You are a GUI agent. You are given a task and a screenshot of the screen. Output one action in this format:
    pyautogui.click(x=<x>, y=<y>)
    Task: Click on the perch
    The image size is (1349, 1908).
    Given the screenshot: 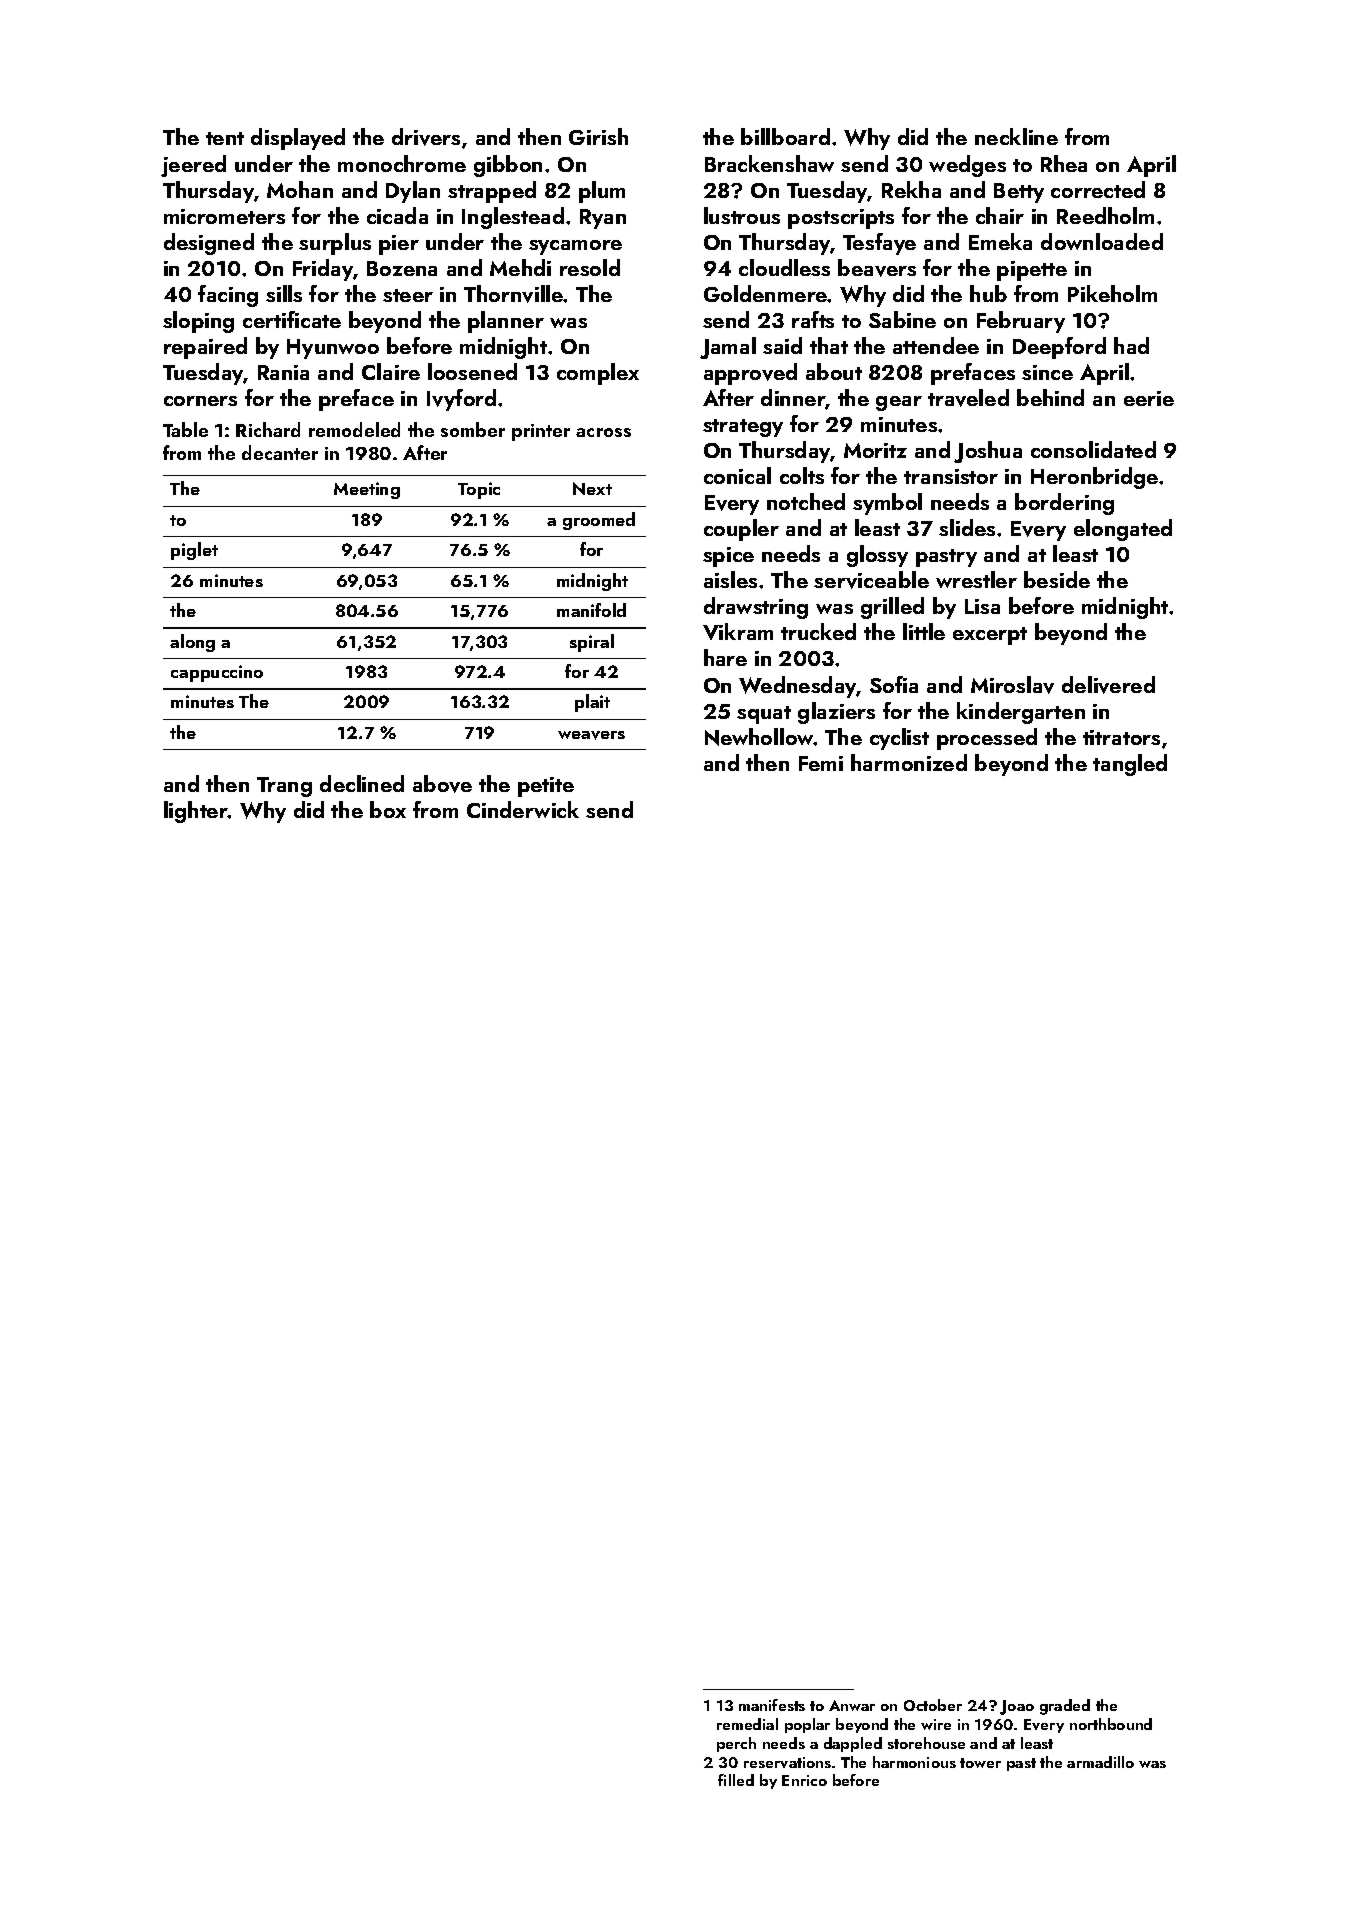 What is the action you would take?
    pyautogui.click(x=736, y=1744)
